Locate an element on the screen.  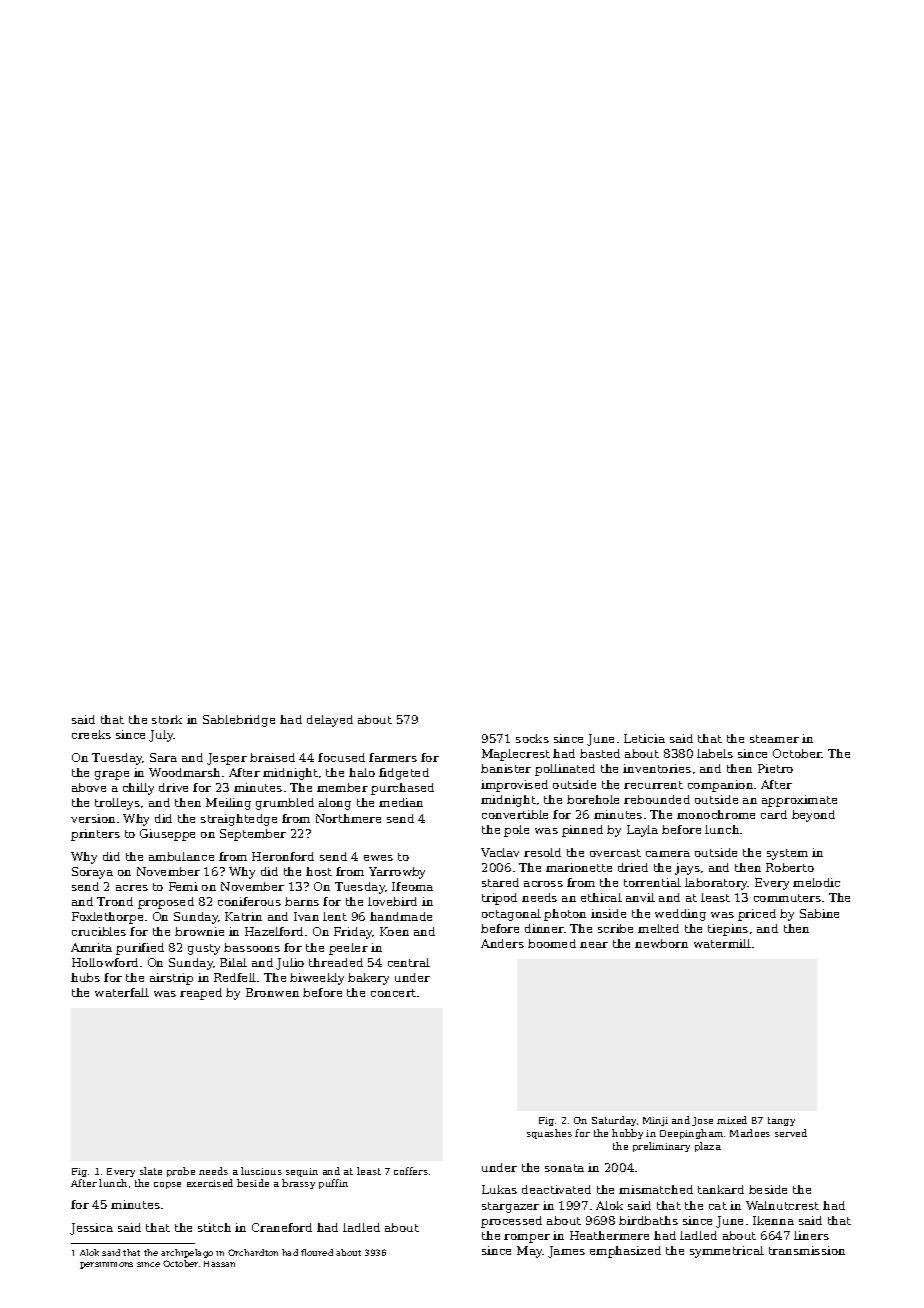
creeks is located at coordinates (91, 734).
